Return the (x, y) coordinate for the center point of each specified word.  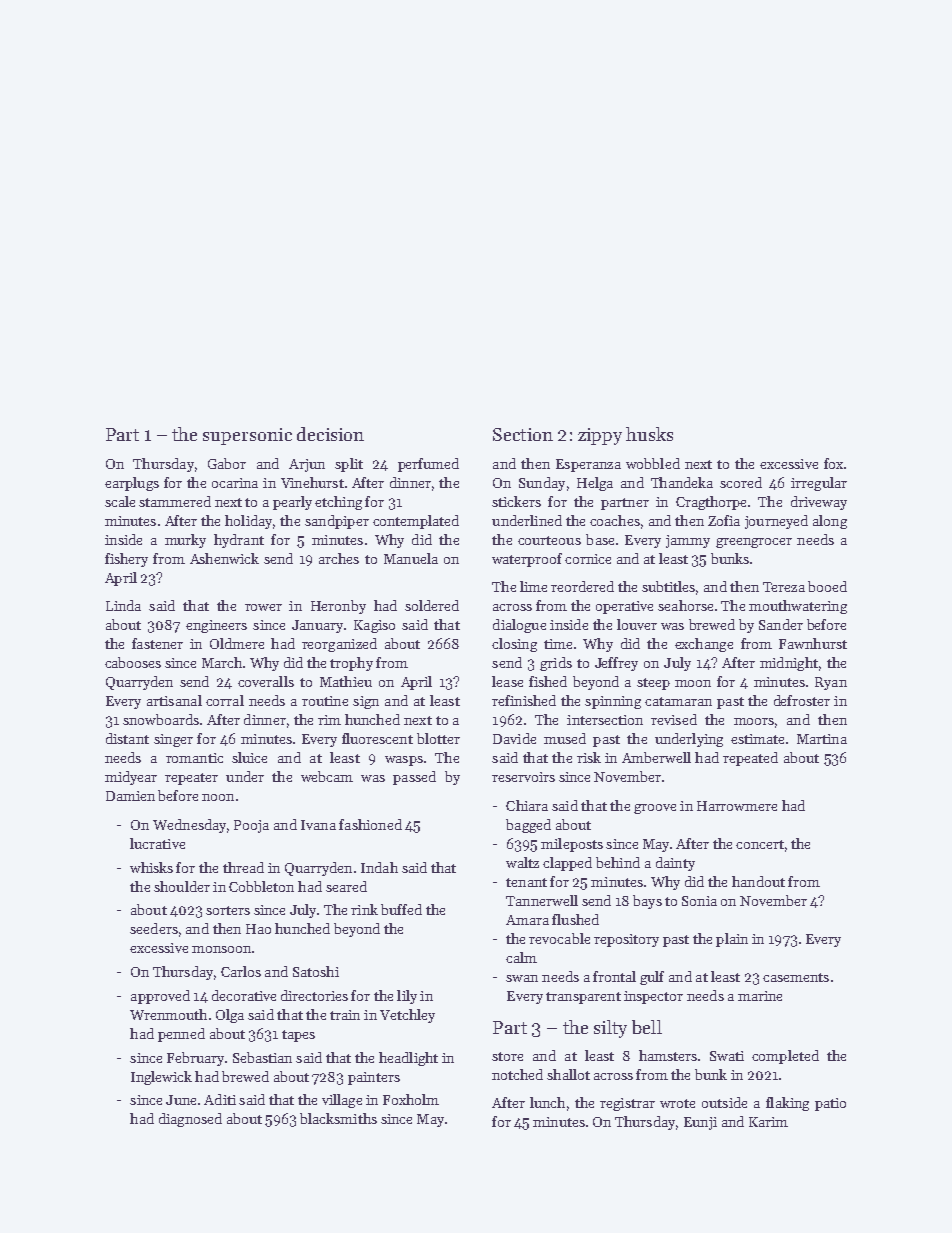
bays (647, 902)
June (181, 1100)
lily (407, 997)
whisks (151, 867)
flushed (575, 919)
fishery (126, 560)
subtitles (668, 586)
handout (758, 881)
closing (514, 645)
